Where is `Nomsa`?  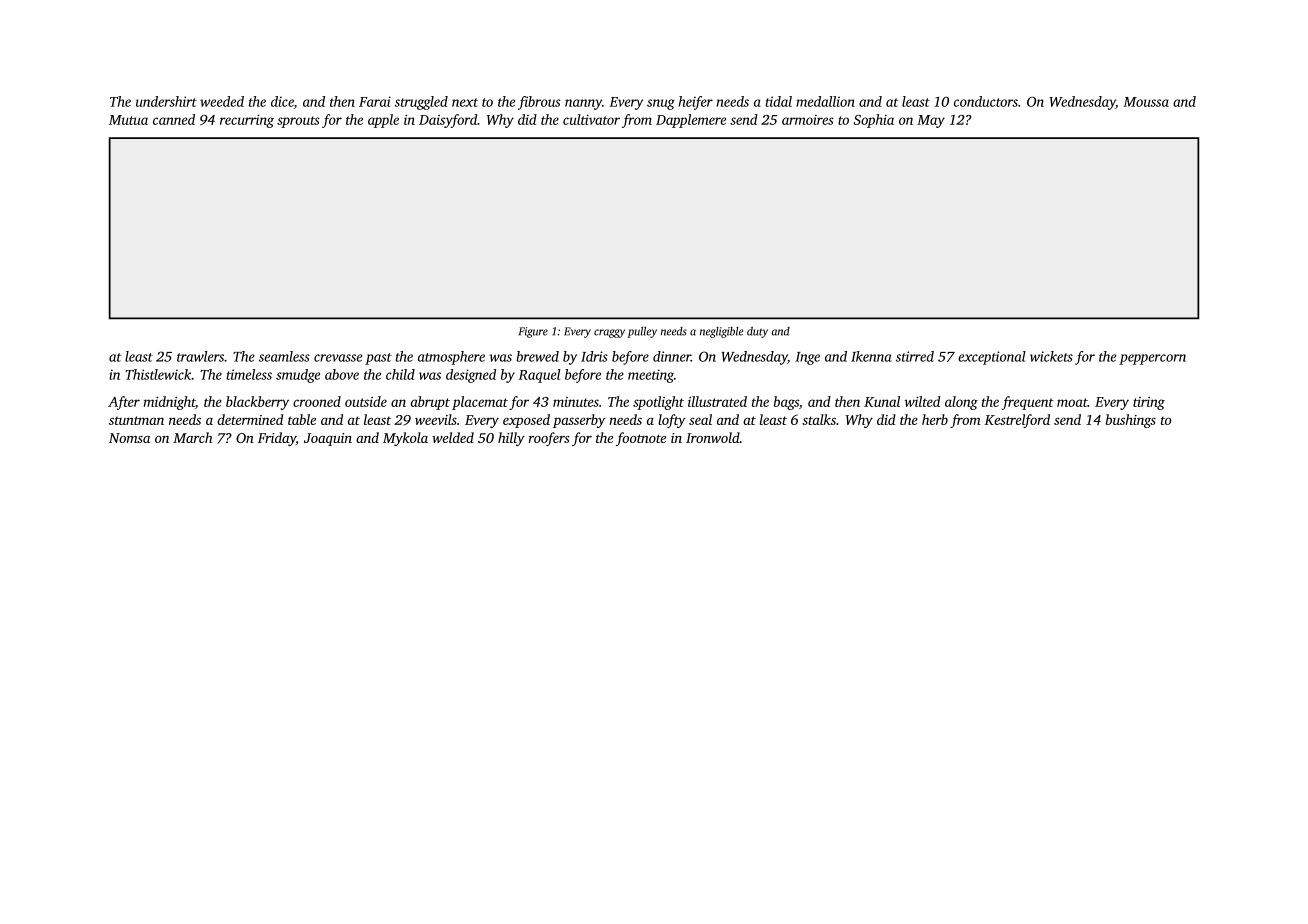
Nomsa is located at coordinates (129, 438).
